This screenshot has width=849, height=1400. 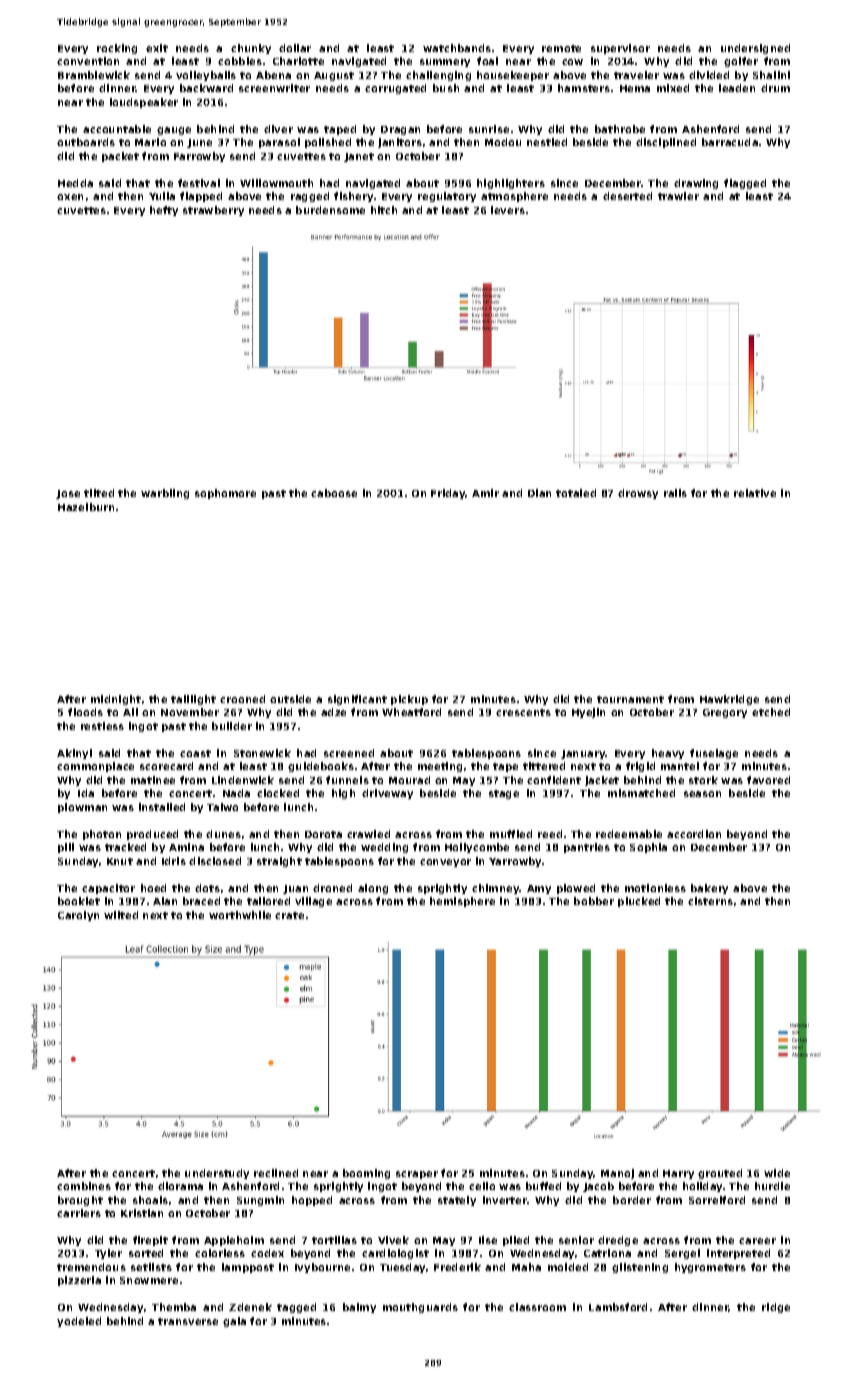 What do you see at coordinates (279, 143) in the screenshot?
I see `parasol` at bounding box center [279, 143].
